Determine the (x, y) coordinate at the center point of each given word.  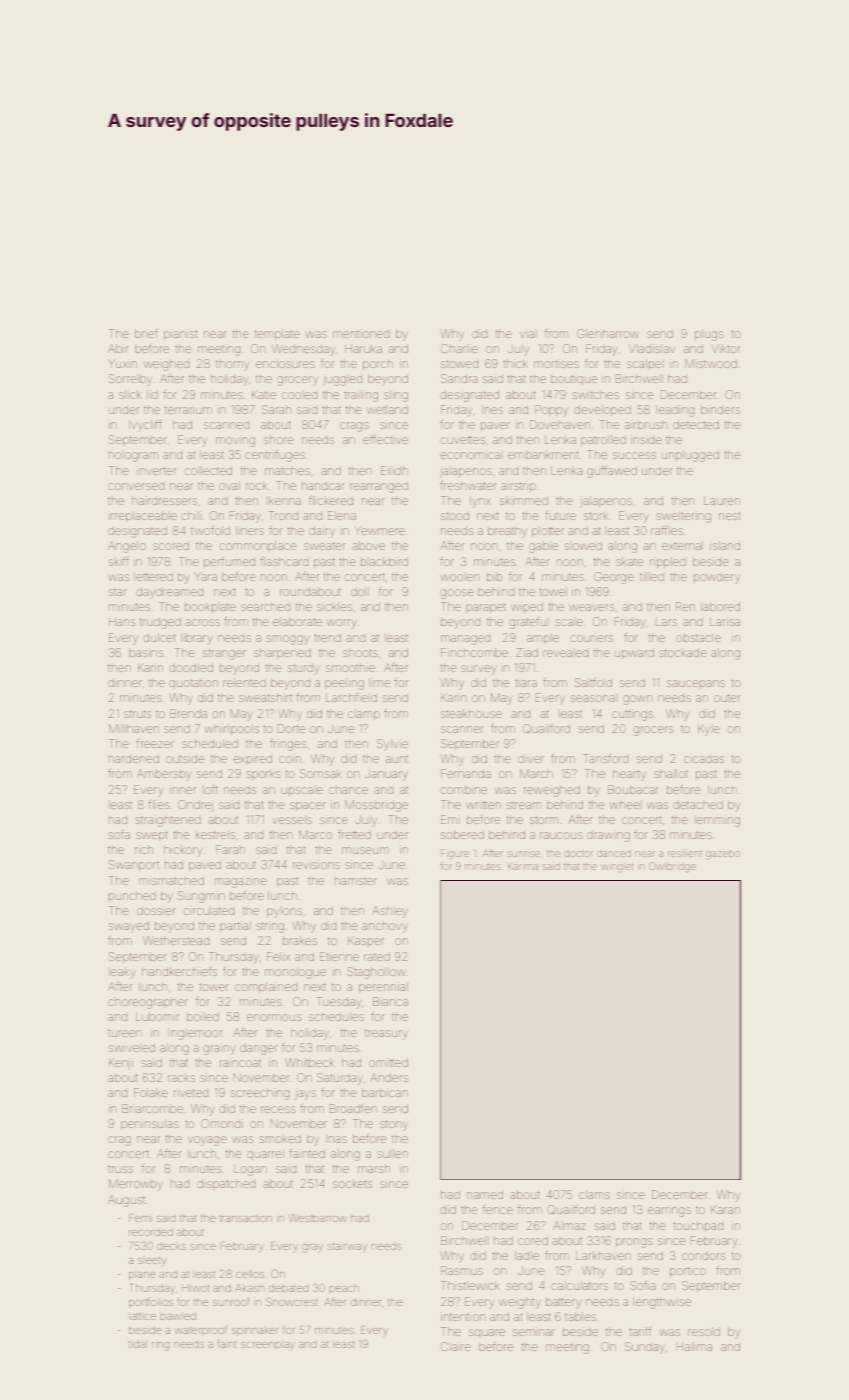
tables (580, 1317)
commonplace (258, 547)
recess (278, 1109)
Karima (523, 866)
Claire (456, 1346)
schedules (336, 1017)
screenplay (268, 1345)
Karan (725, 1209)
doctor (579, 853)
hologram (133, 457)
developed (603, 411)
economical (470, 455)
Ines (492, 410)
